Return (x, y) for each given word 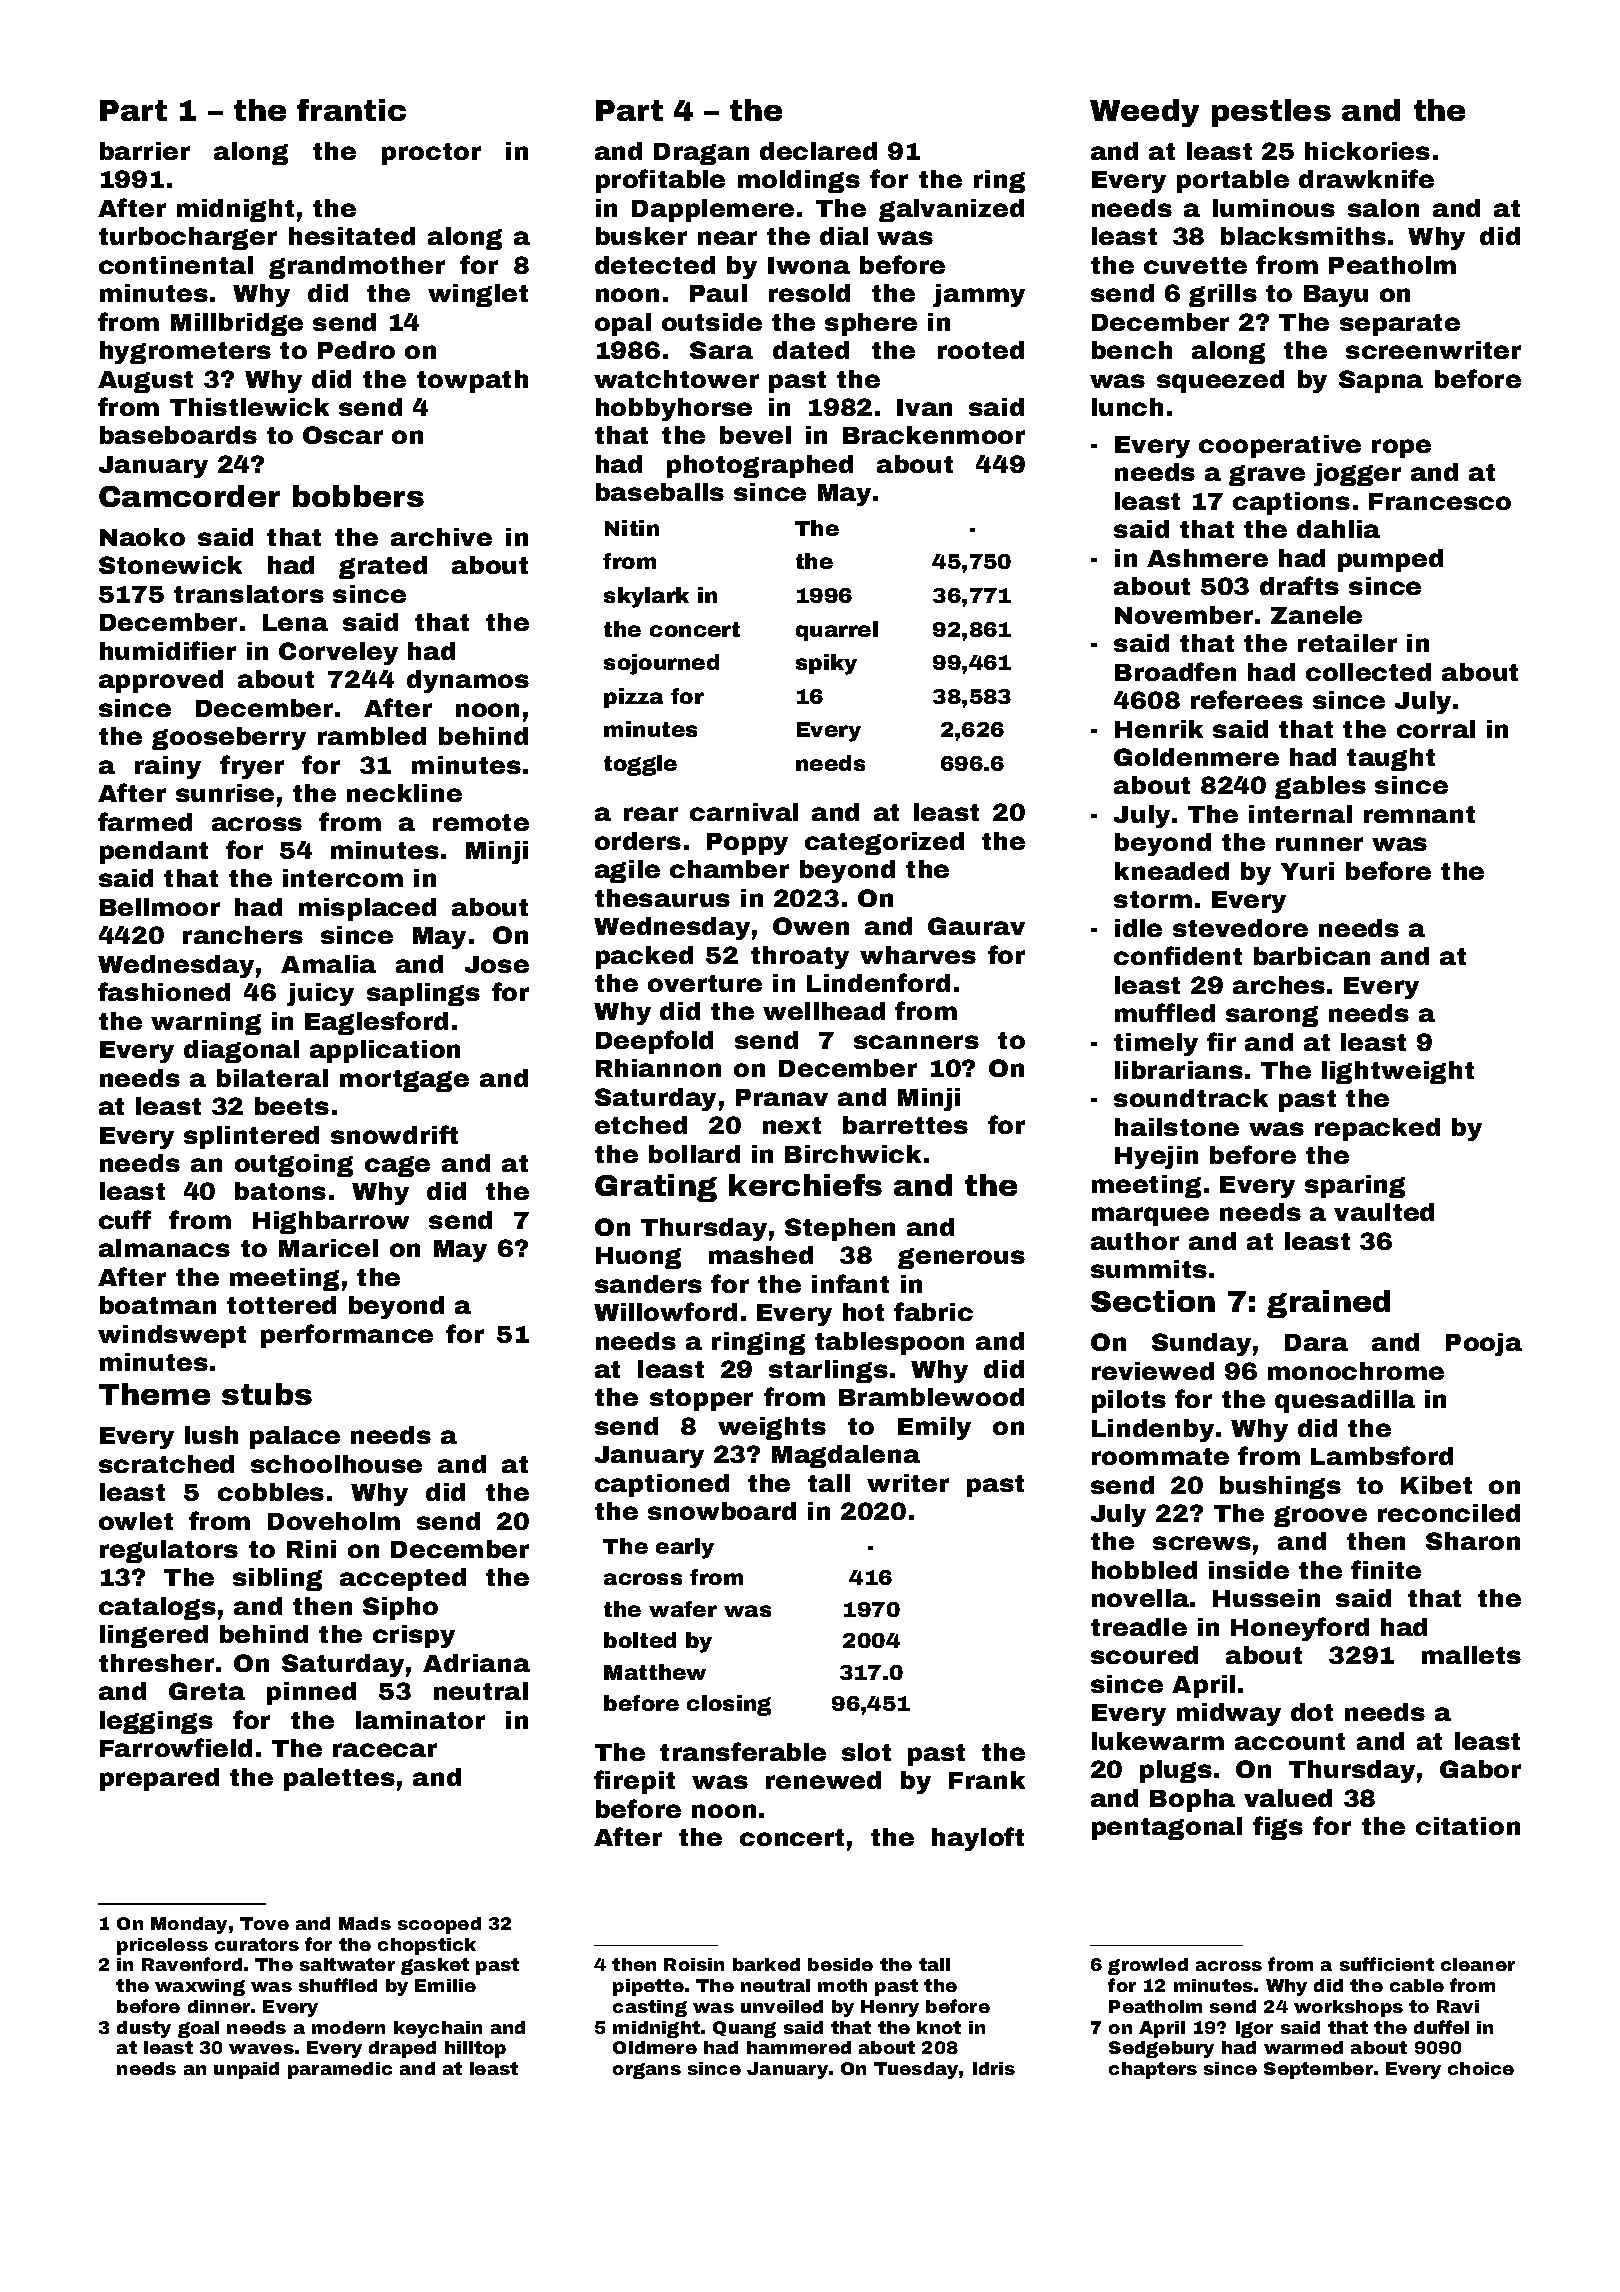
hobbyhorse (674, 409)
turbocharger (188, 238)
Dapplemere (713, 210)
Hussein (1266, 1598)
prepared (159, 1779)
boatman (158, 1305)
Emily (934, 1428)
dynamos (468, 681)
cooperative (1280, 446)
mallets (1471, 1655)
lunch (1127, 407)
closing (729, 1705)
